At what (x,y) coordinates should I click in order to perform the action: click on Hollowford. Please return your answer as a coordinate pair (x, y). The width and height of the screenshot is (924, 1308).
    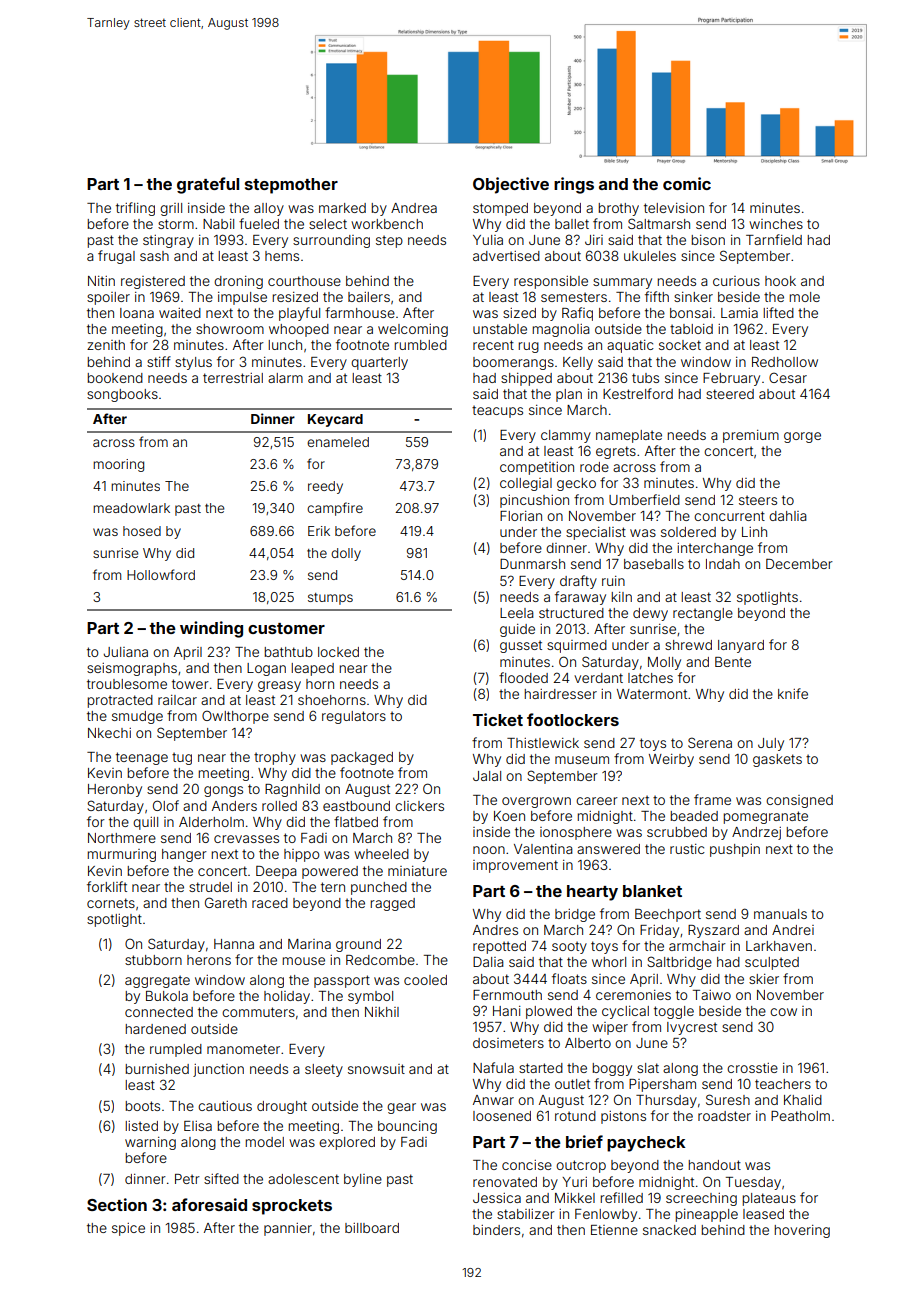
    Looking at the image, I should click on (161, 574).
